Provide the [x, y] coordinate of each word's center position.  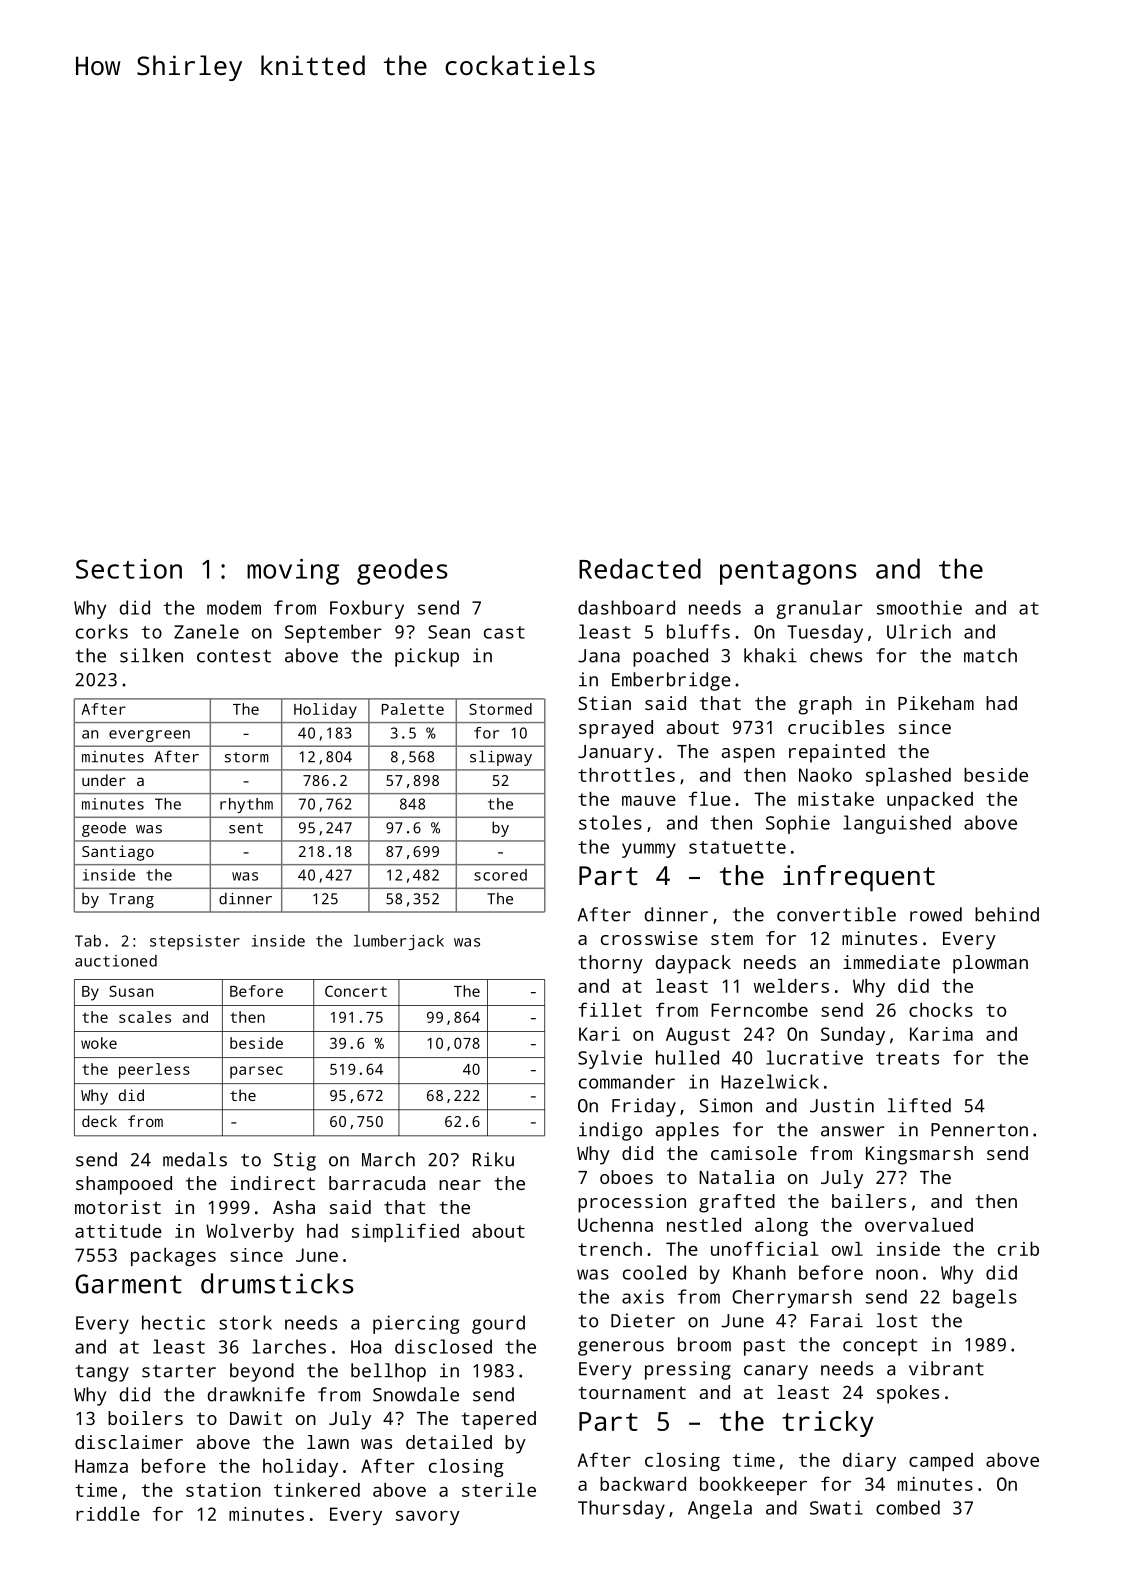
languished [897, 824]
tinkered [317, 1490]
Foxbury [367, 609]
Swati [836, 1507]
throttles [626, 775]
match [990, 655]
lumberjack [399, 942]
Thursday [621, 1509]
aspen [748, 755]
